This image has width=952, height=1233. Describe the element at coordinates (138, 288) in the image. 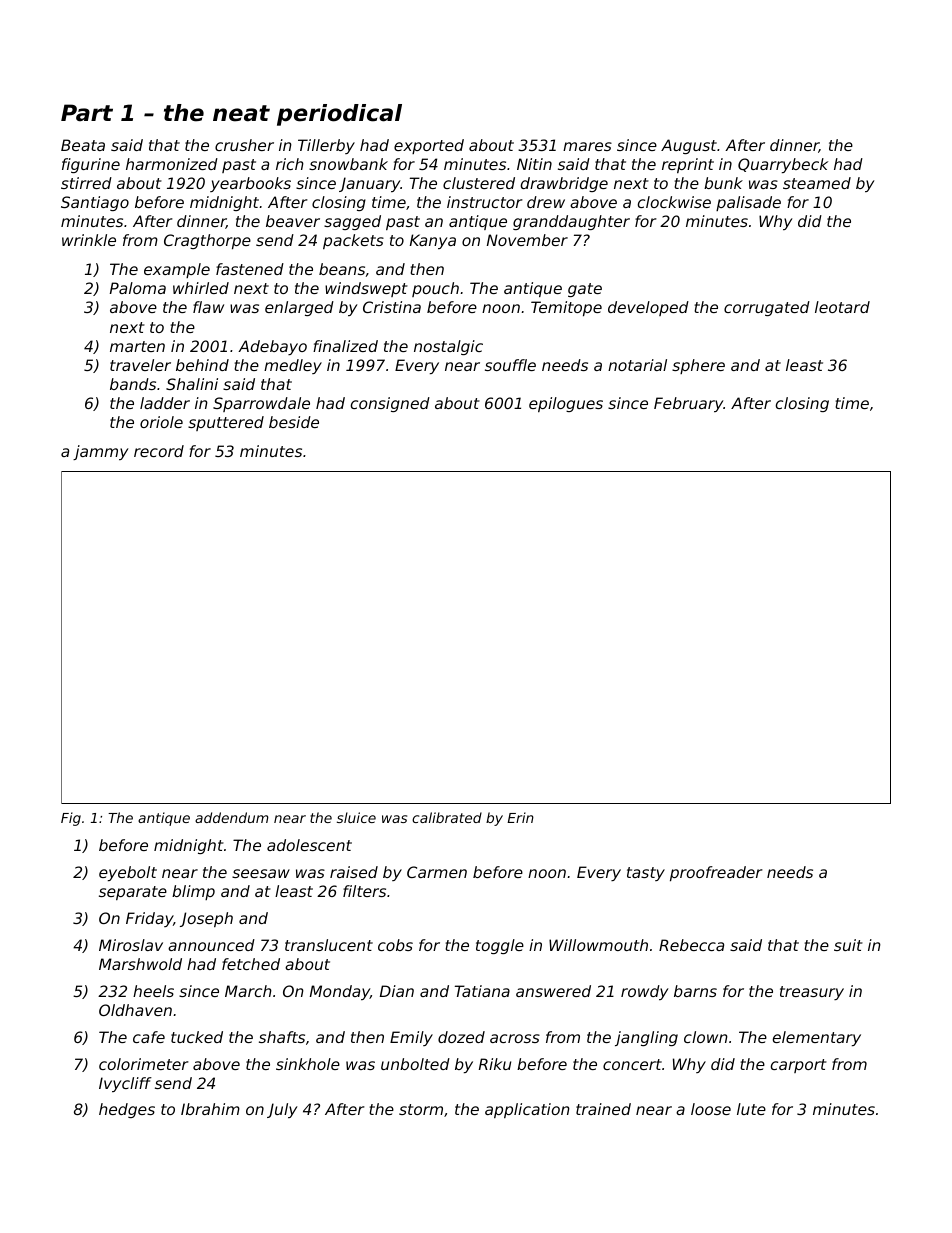

I see `Paloma` at that location.
